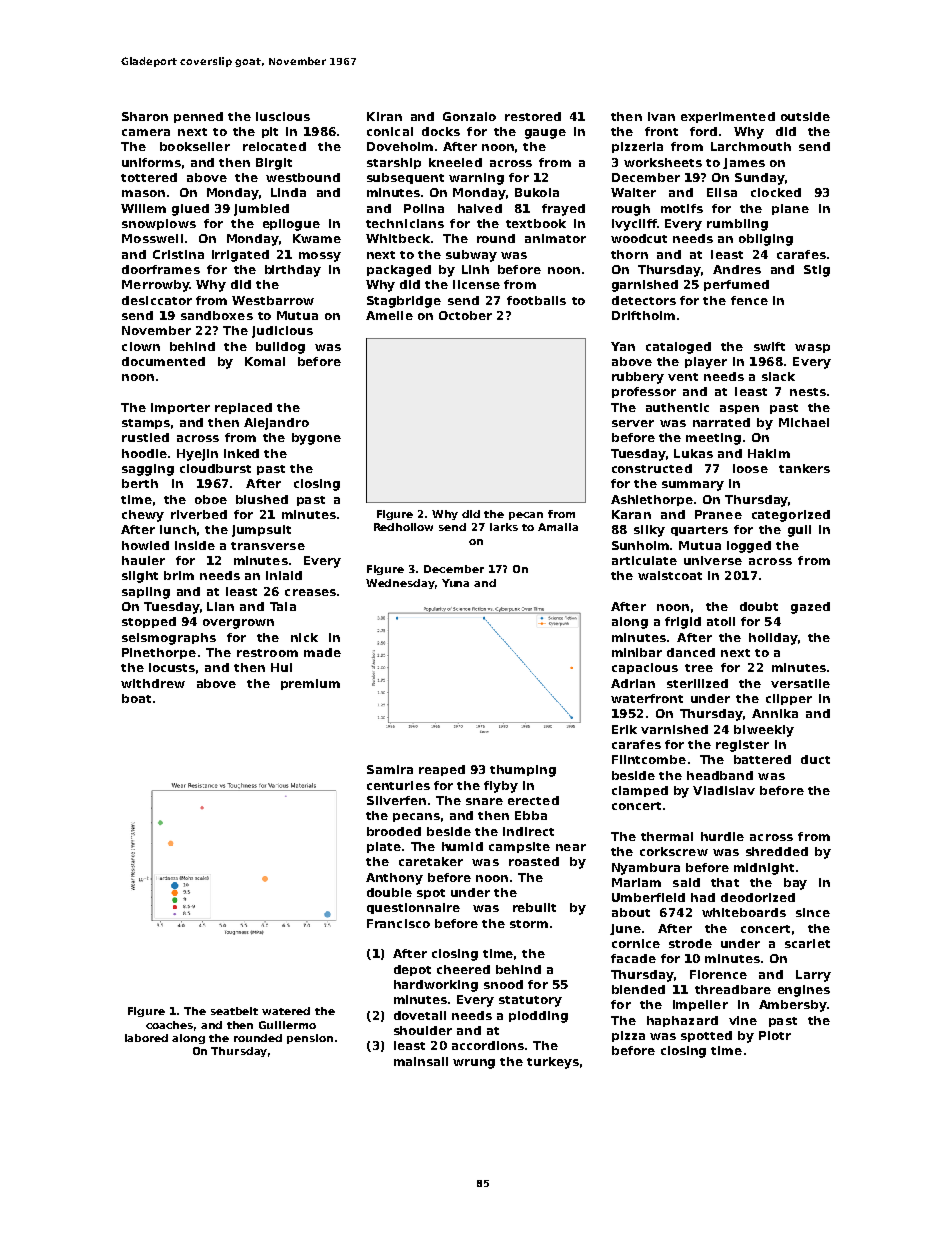 The width and height of the screenshot is (952, 1233). Describe the element at coordinates (145, 116) in the screenshot. I see `Sharon` at that location.
